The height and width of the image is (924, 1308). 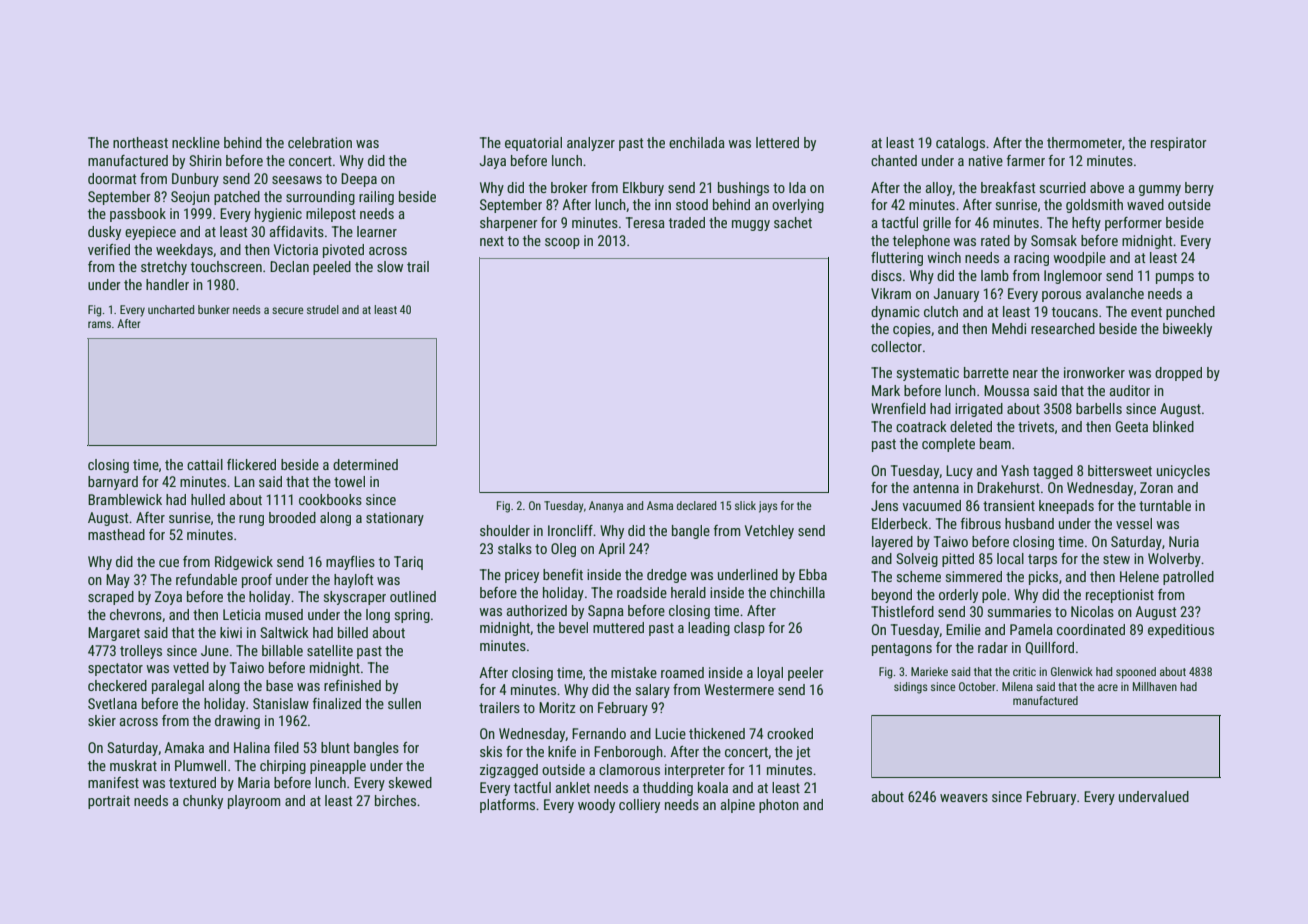 What do you see at coordinates (591, 144) in the image?
I see `analyzer` at bounding box center [591, 144].
